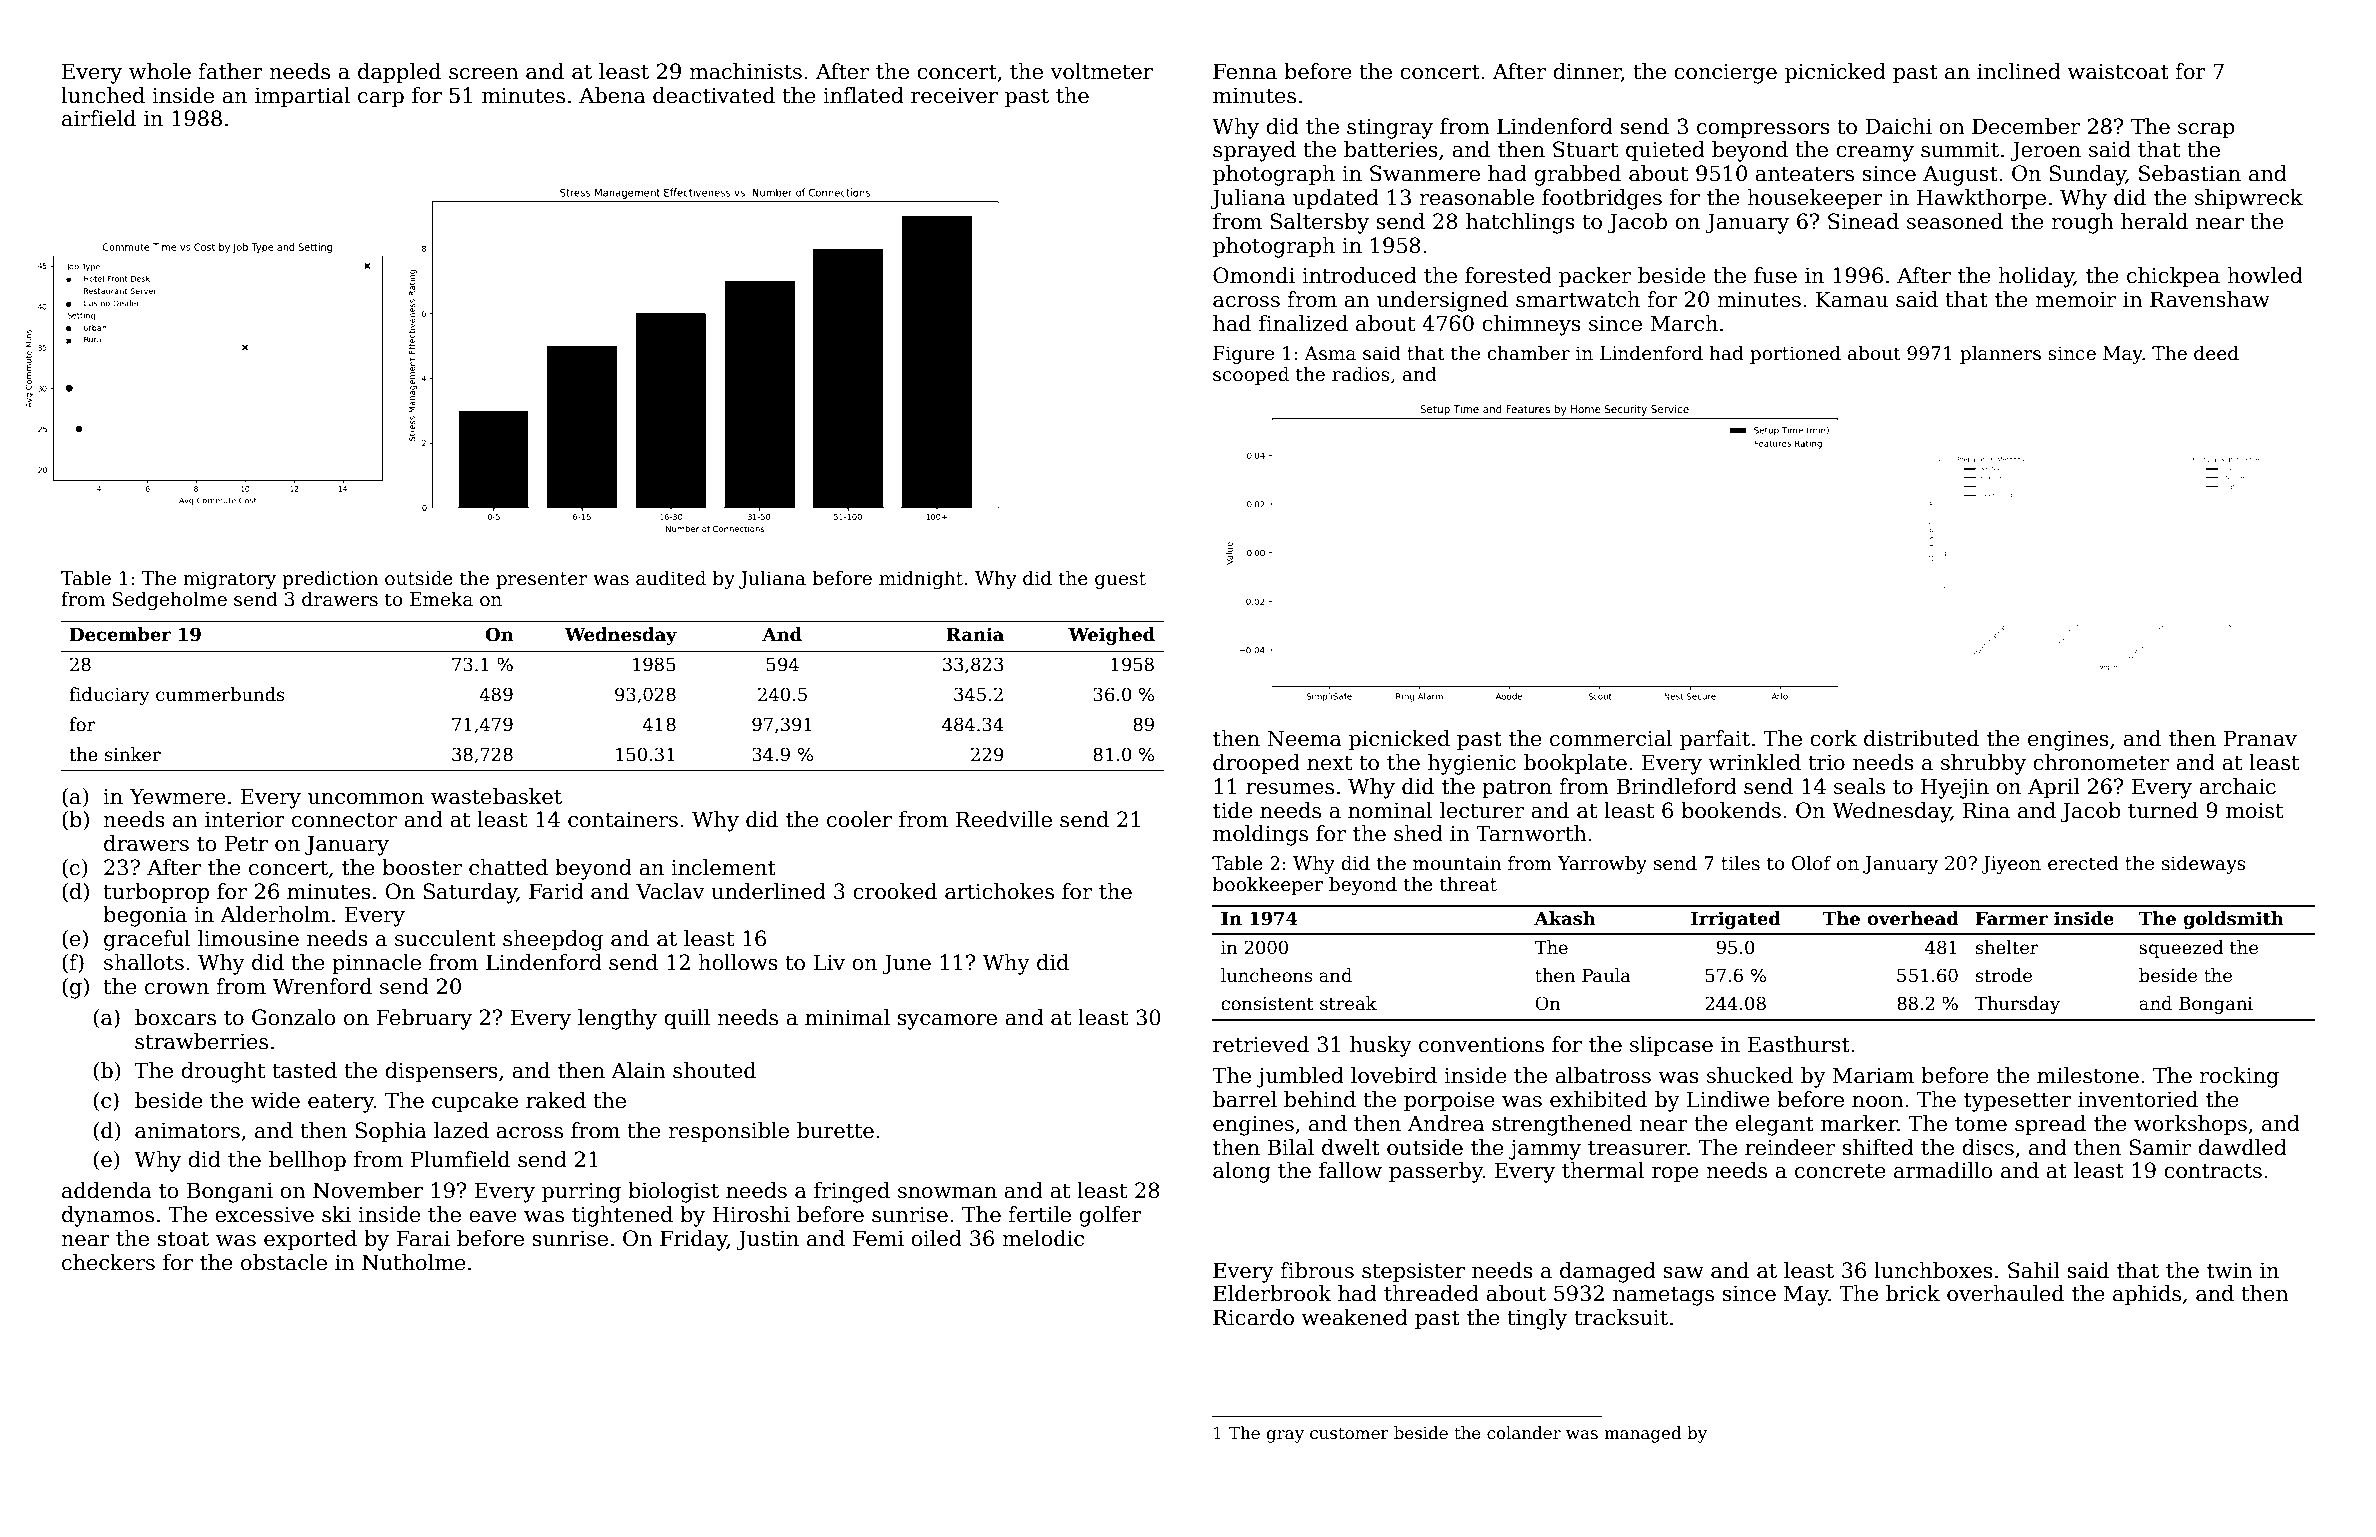 The width and height of the screenshot is (2376, 1537). I want to click on portioned, so click(1795, 354).
